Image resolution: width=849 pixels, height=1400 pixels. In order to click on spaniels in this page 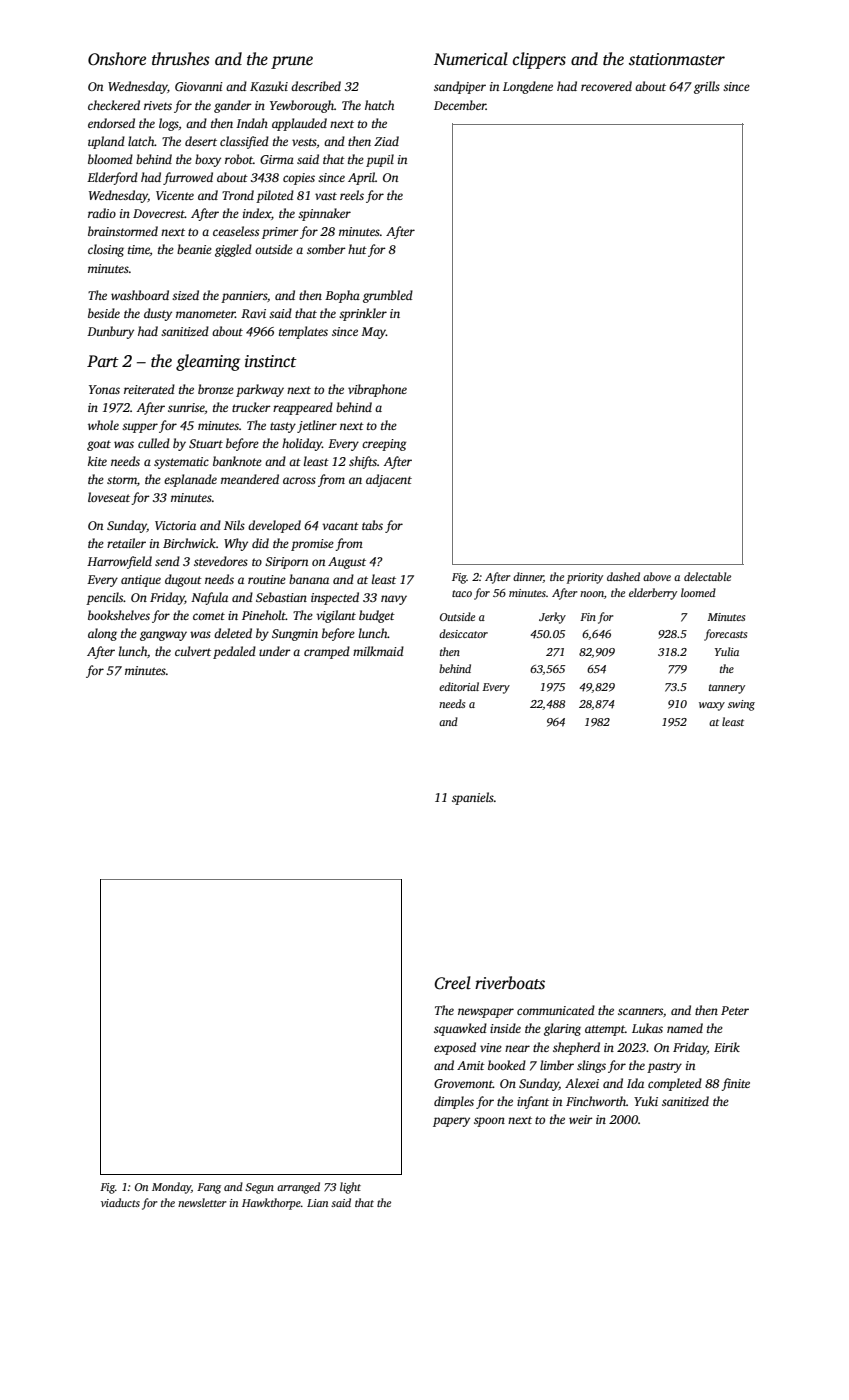, I will do `click(473, 798)`.
